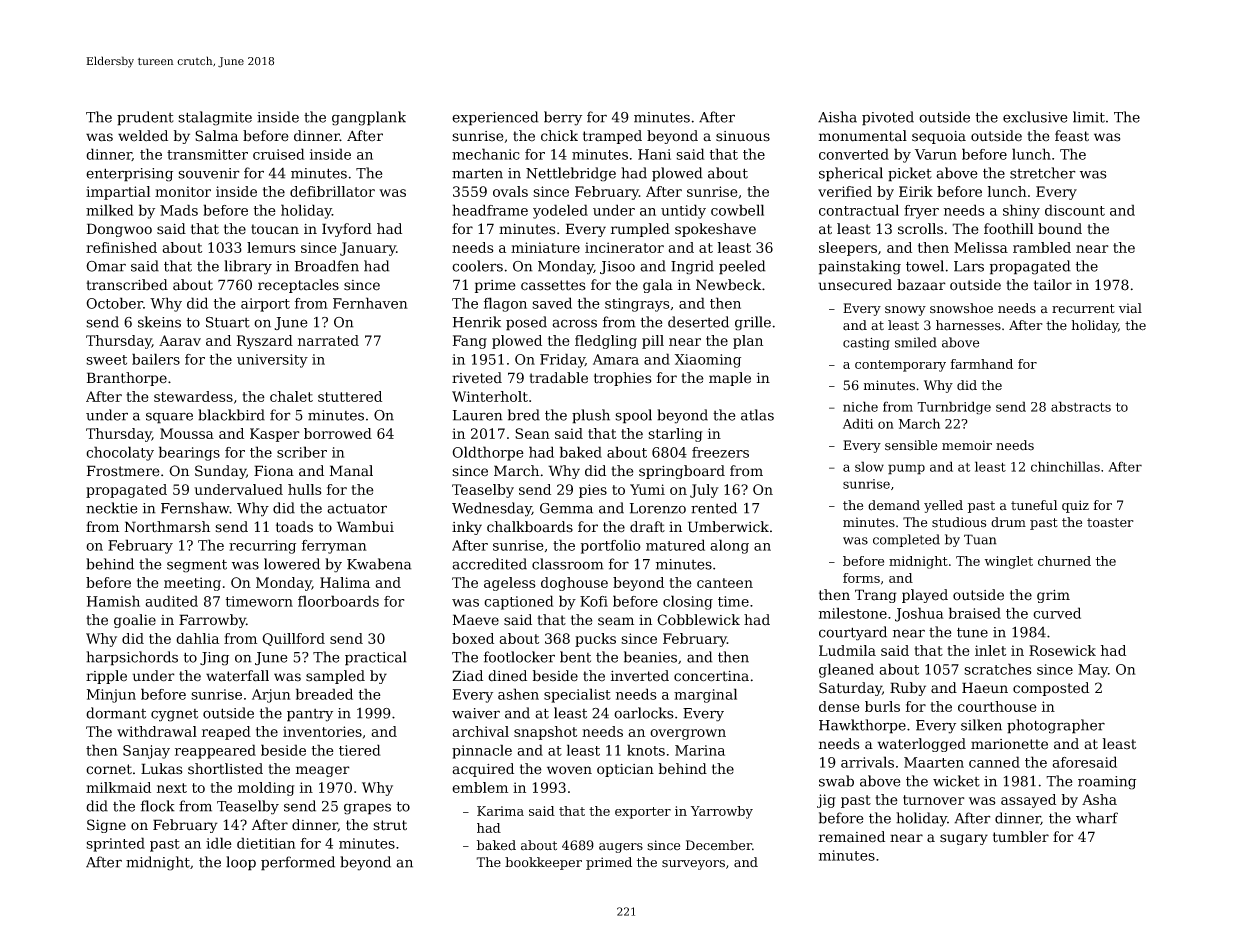 The image size is (1233, 952). I want to click on prudent, so click(145, 118).
